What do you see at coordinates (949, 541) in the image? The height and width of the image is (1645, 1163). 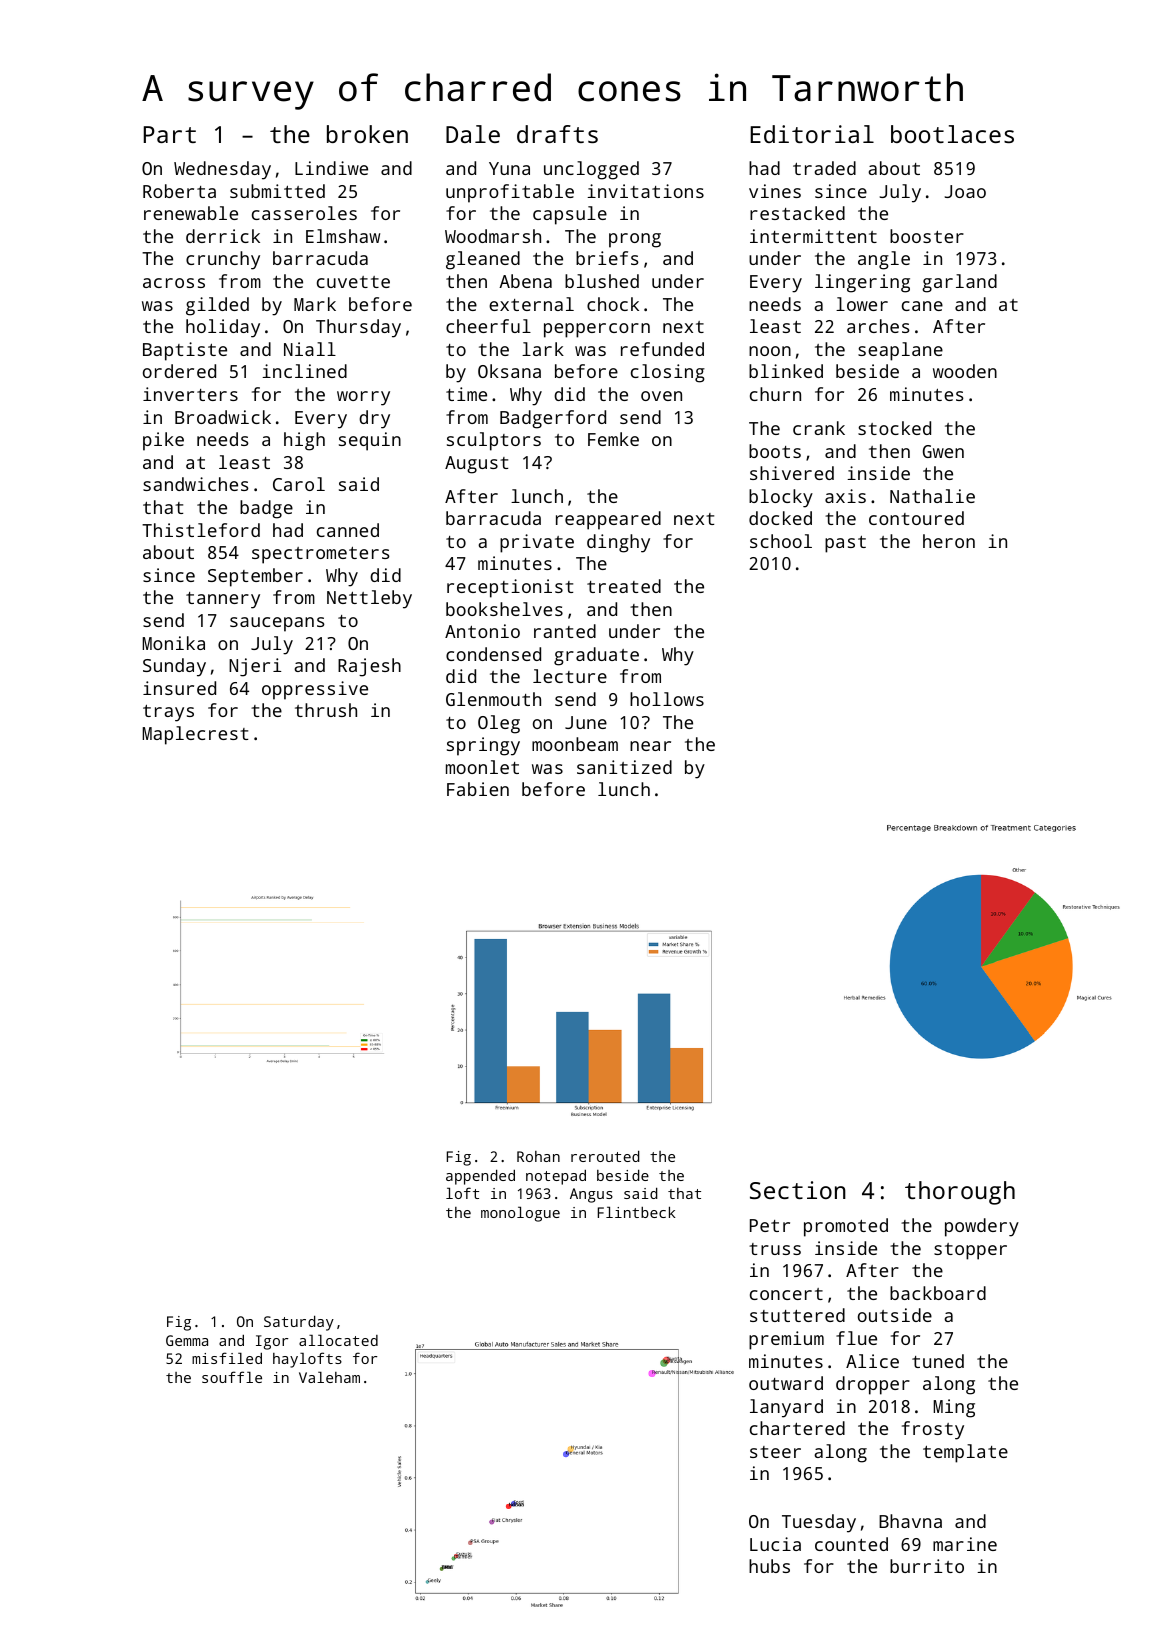 I see `heron` at bounding box center [949, 541].
